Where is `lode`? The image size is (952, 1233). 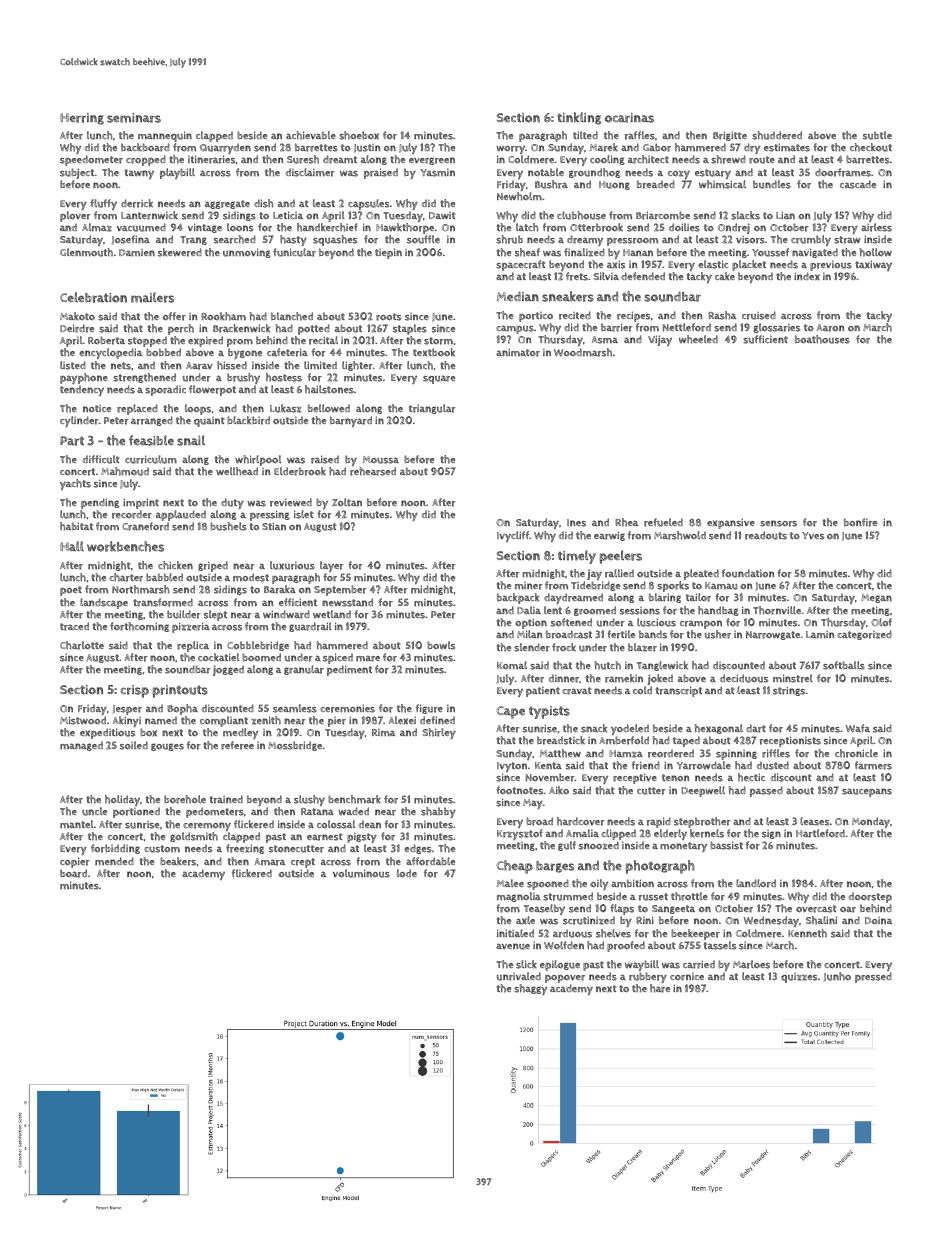 lode is located at coordinates (407, 873).
